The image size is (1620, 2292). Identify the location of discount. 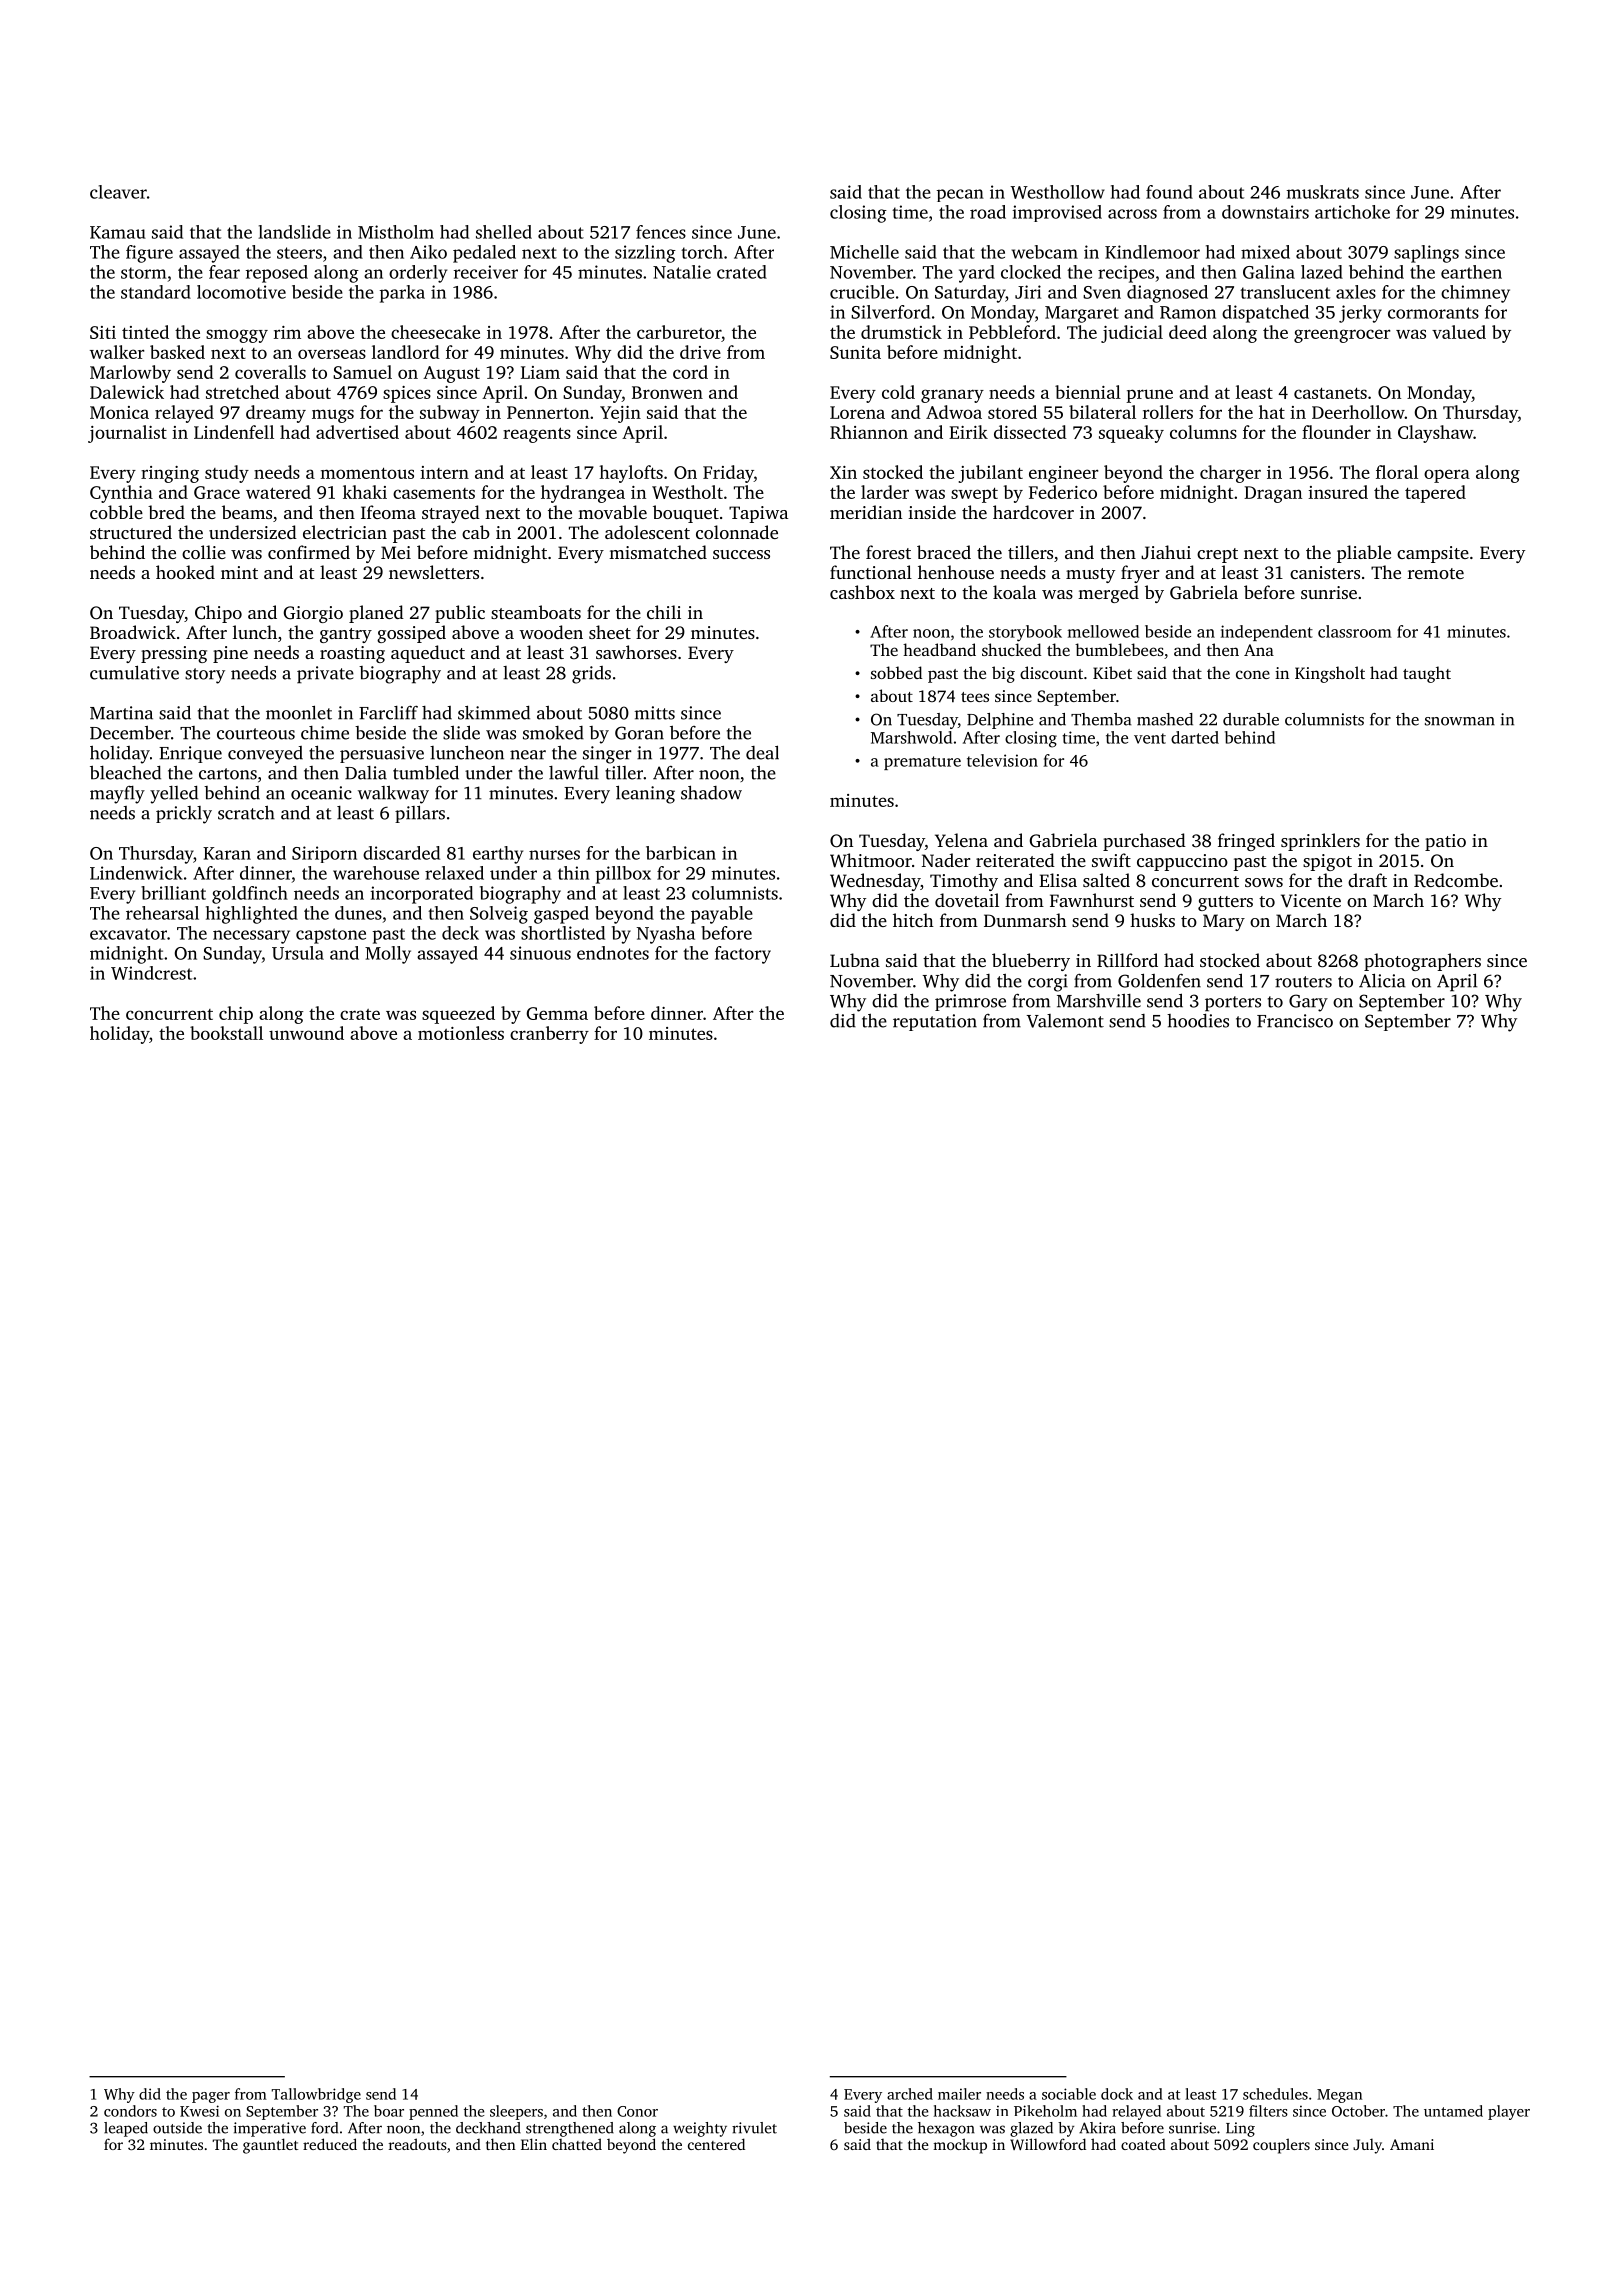
(1051, 672).
